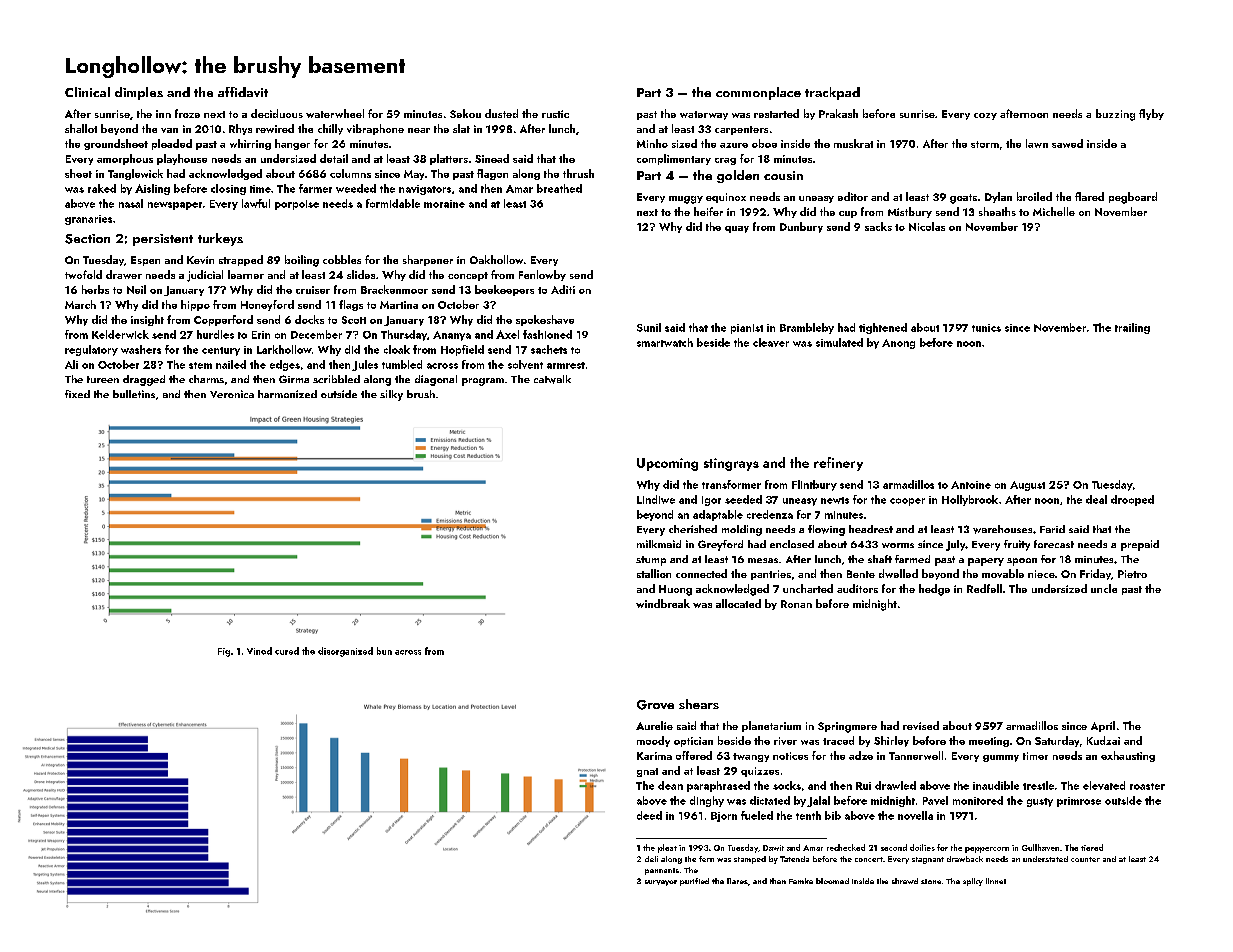  What do you see at coordinates (647, 772) in the screenshot?
I see `gnat` at bounding box center [647, 772].
